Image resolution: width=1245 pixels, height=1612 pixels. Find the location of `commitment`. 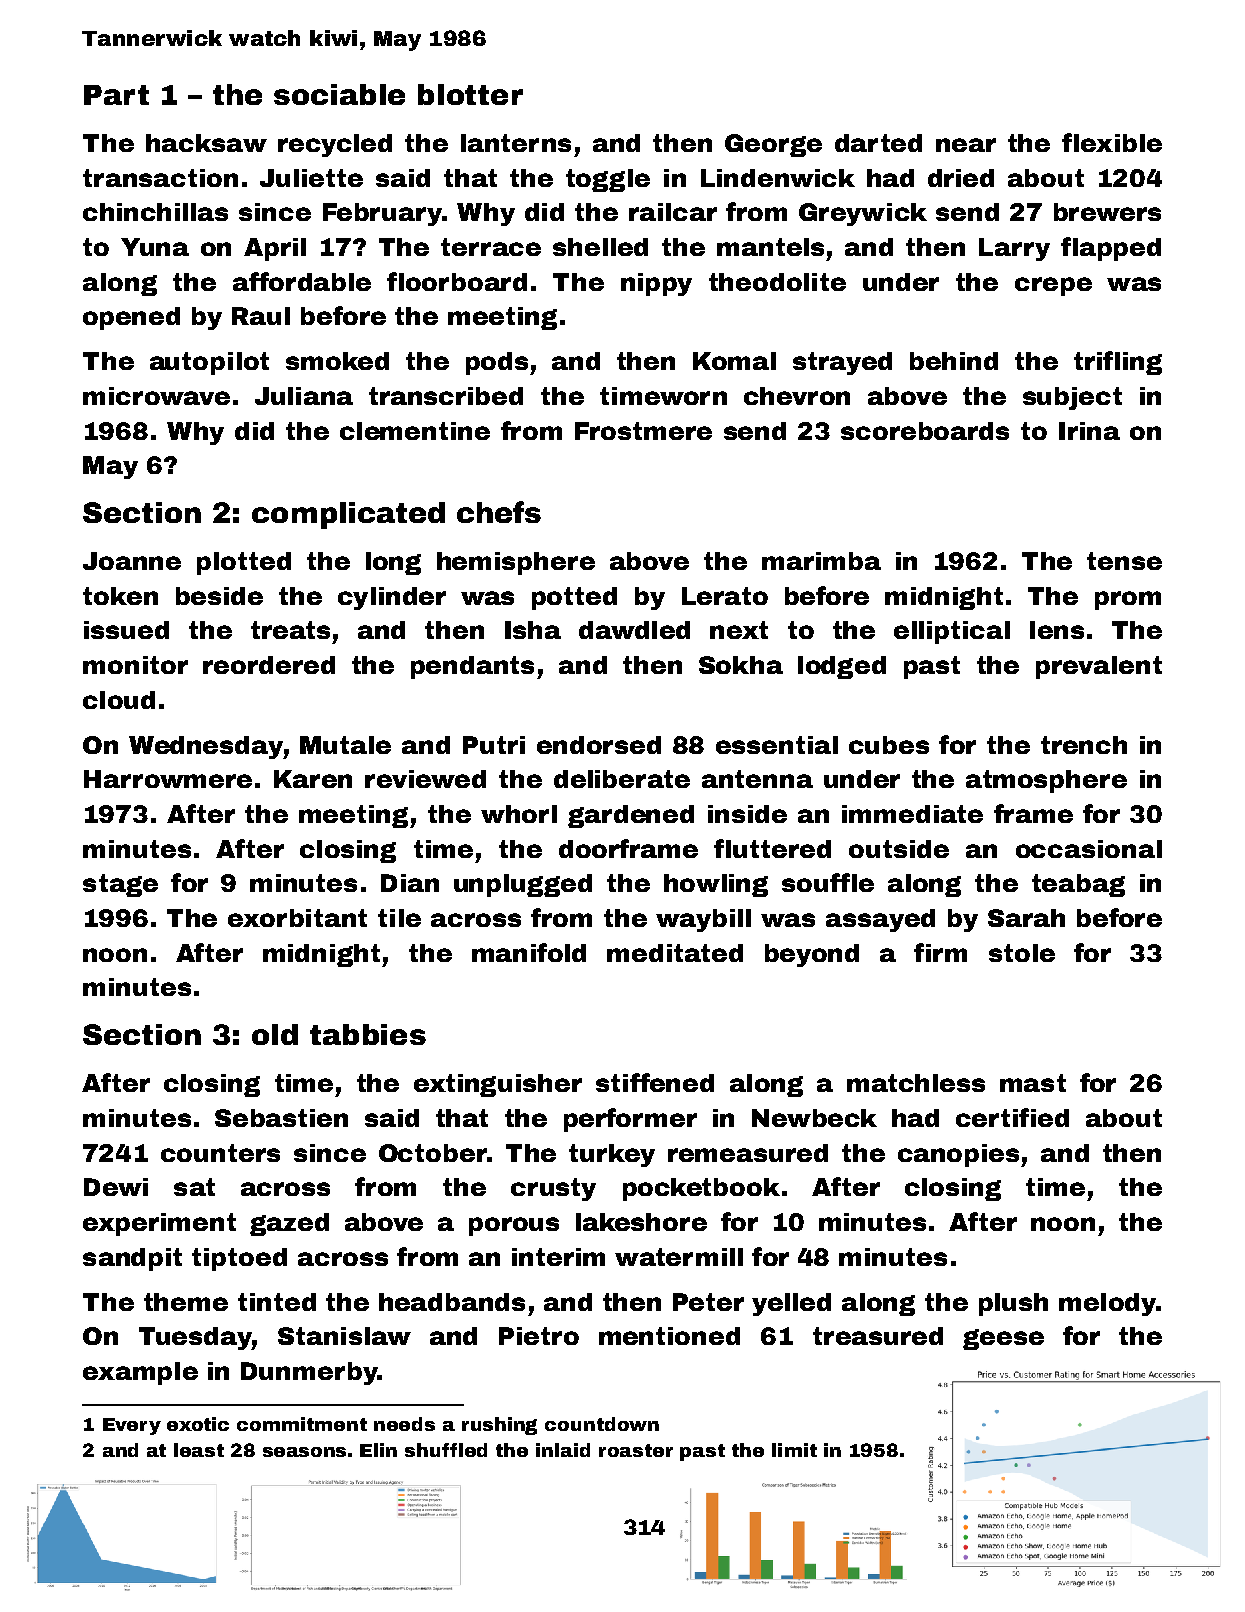

commitment is located at coordinates (302, 1424).
